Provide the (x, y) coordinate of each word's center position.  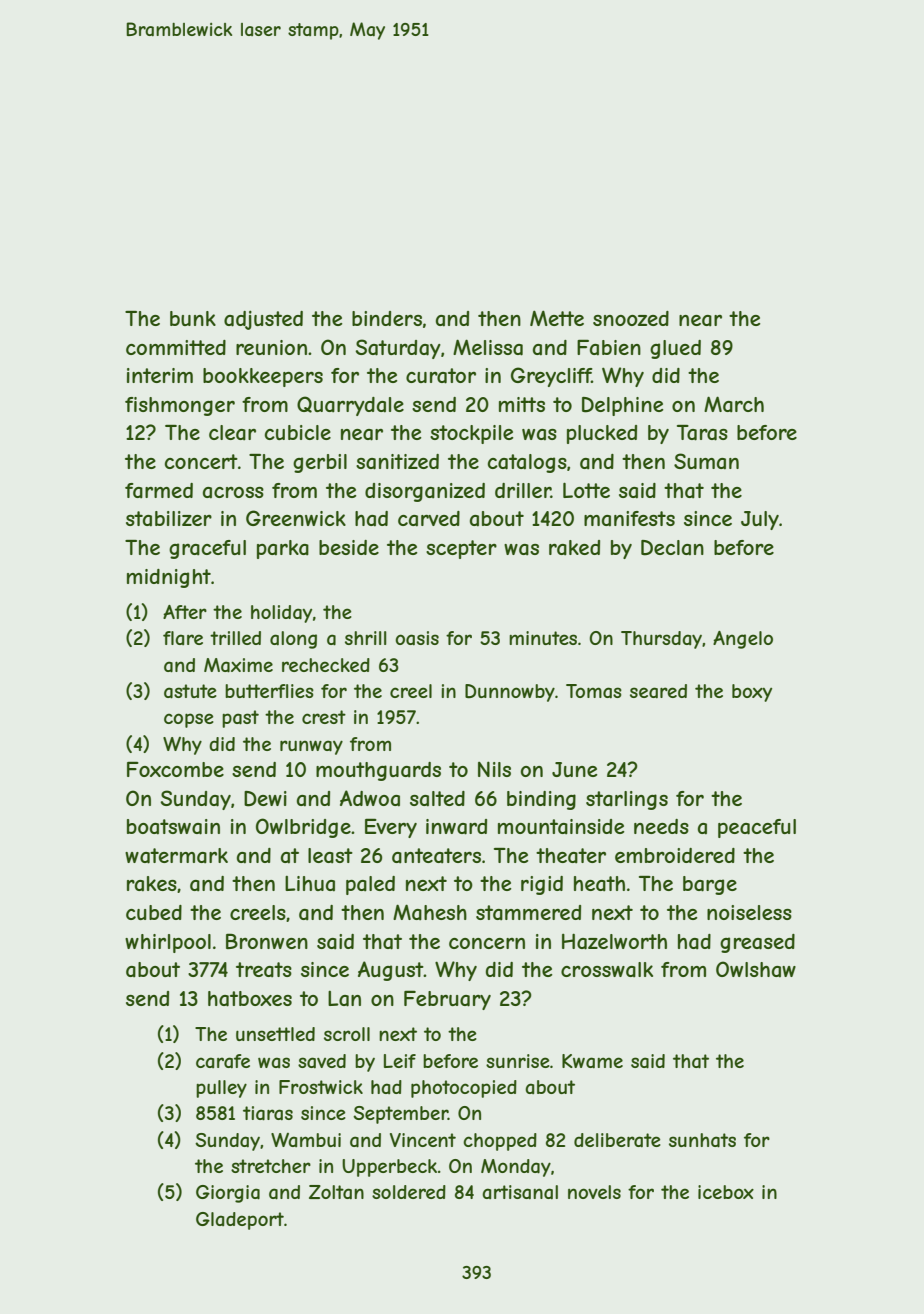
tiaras (268, 1113)
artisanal (520, 1192)
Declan (672, 548)
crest (324, 717)
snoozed (631, 318)
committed (176, 347)
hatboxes (250, 999)
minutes (543, 638)
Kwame (592, 1061)
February (447, 1000)
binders (387, 318)
